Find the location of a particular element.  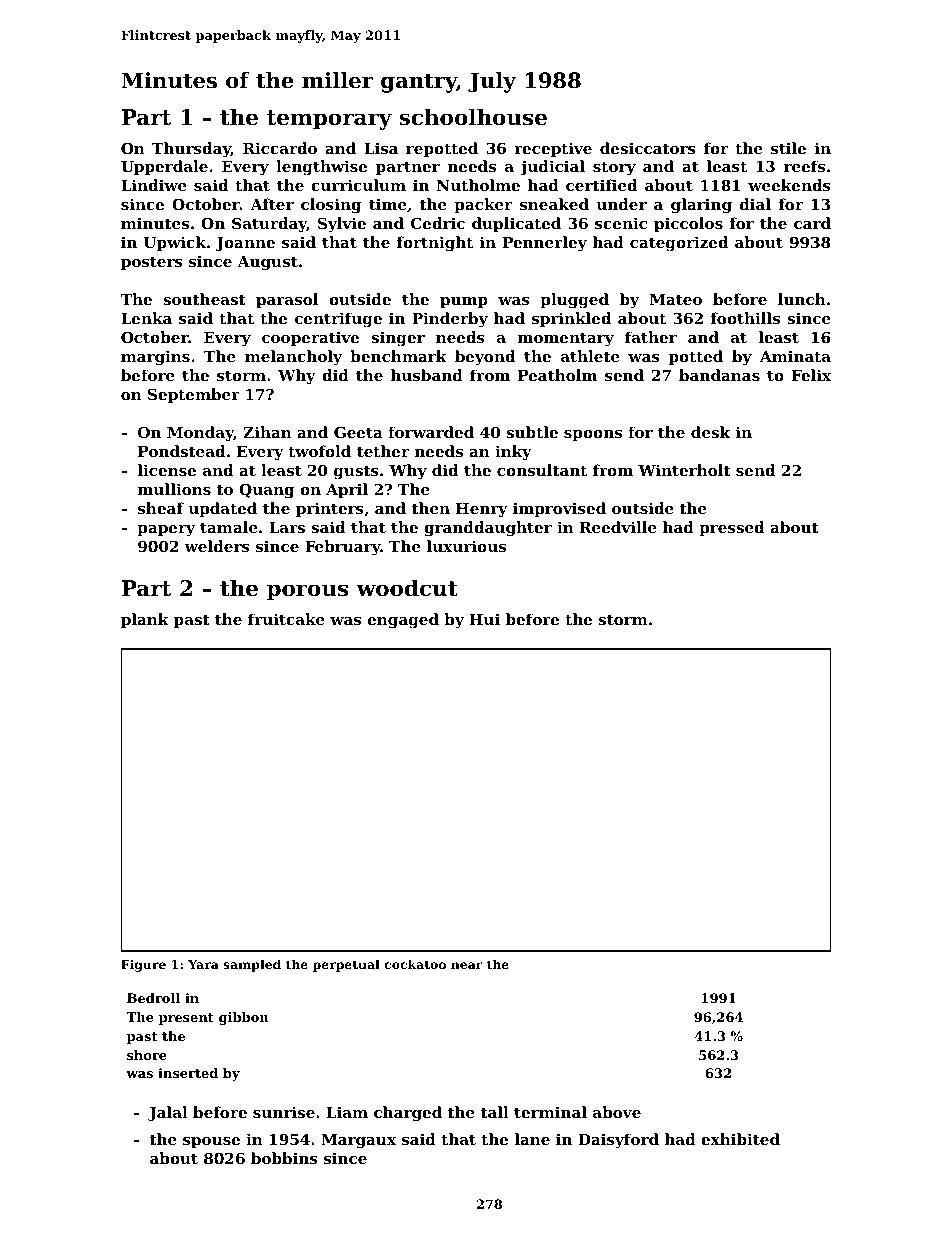

bobbins is located at coordinates (284, 1158).
